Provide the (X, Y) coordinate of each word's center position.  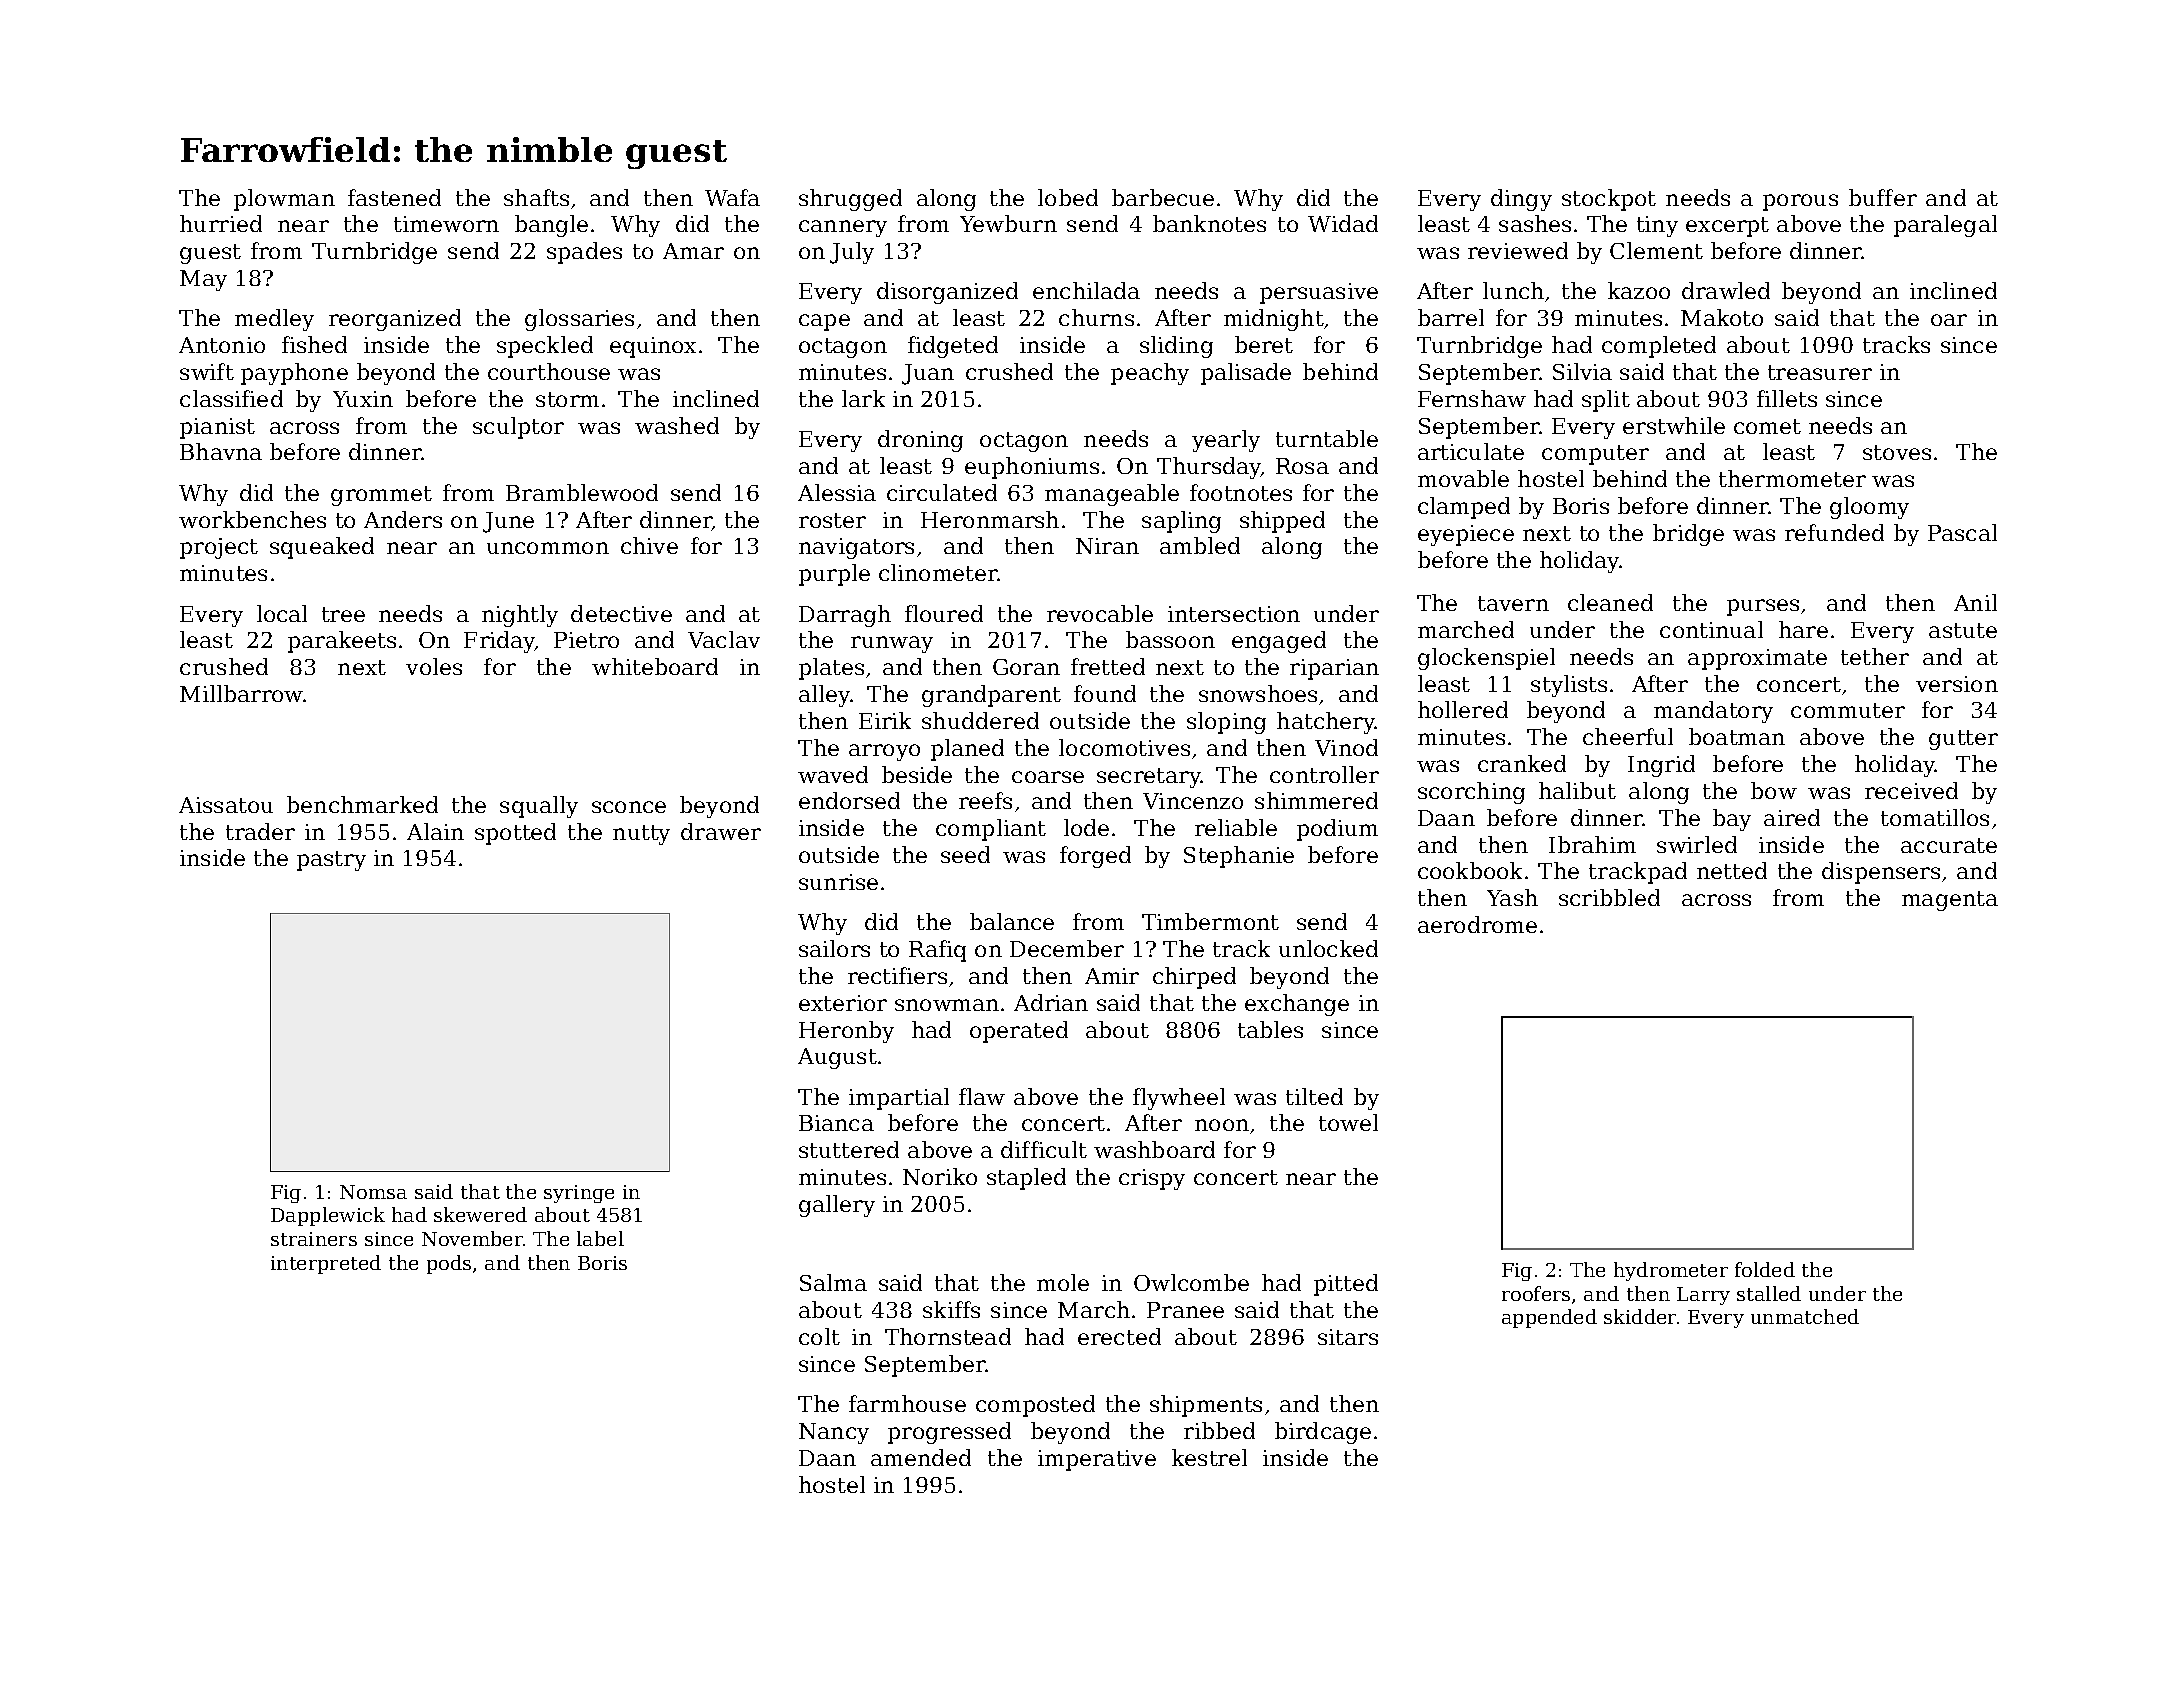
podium (1337, 830)
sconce (629, 807)
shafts (536, 197)
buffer (1883, 197)
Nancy (834, 1433)
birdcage (1323, 1433)
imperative (1097, 1460)
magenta (1950, 901)
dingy (1521, 200)
